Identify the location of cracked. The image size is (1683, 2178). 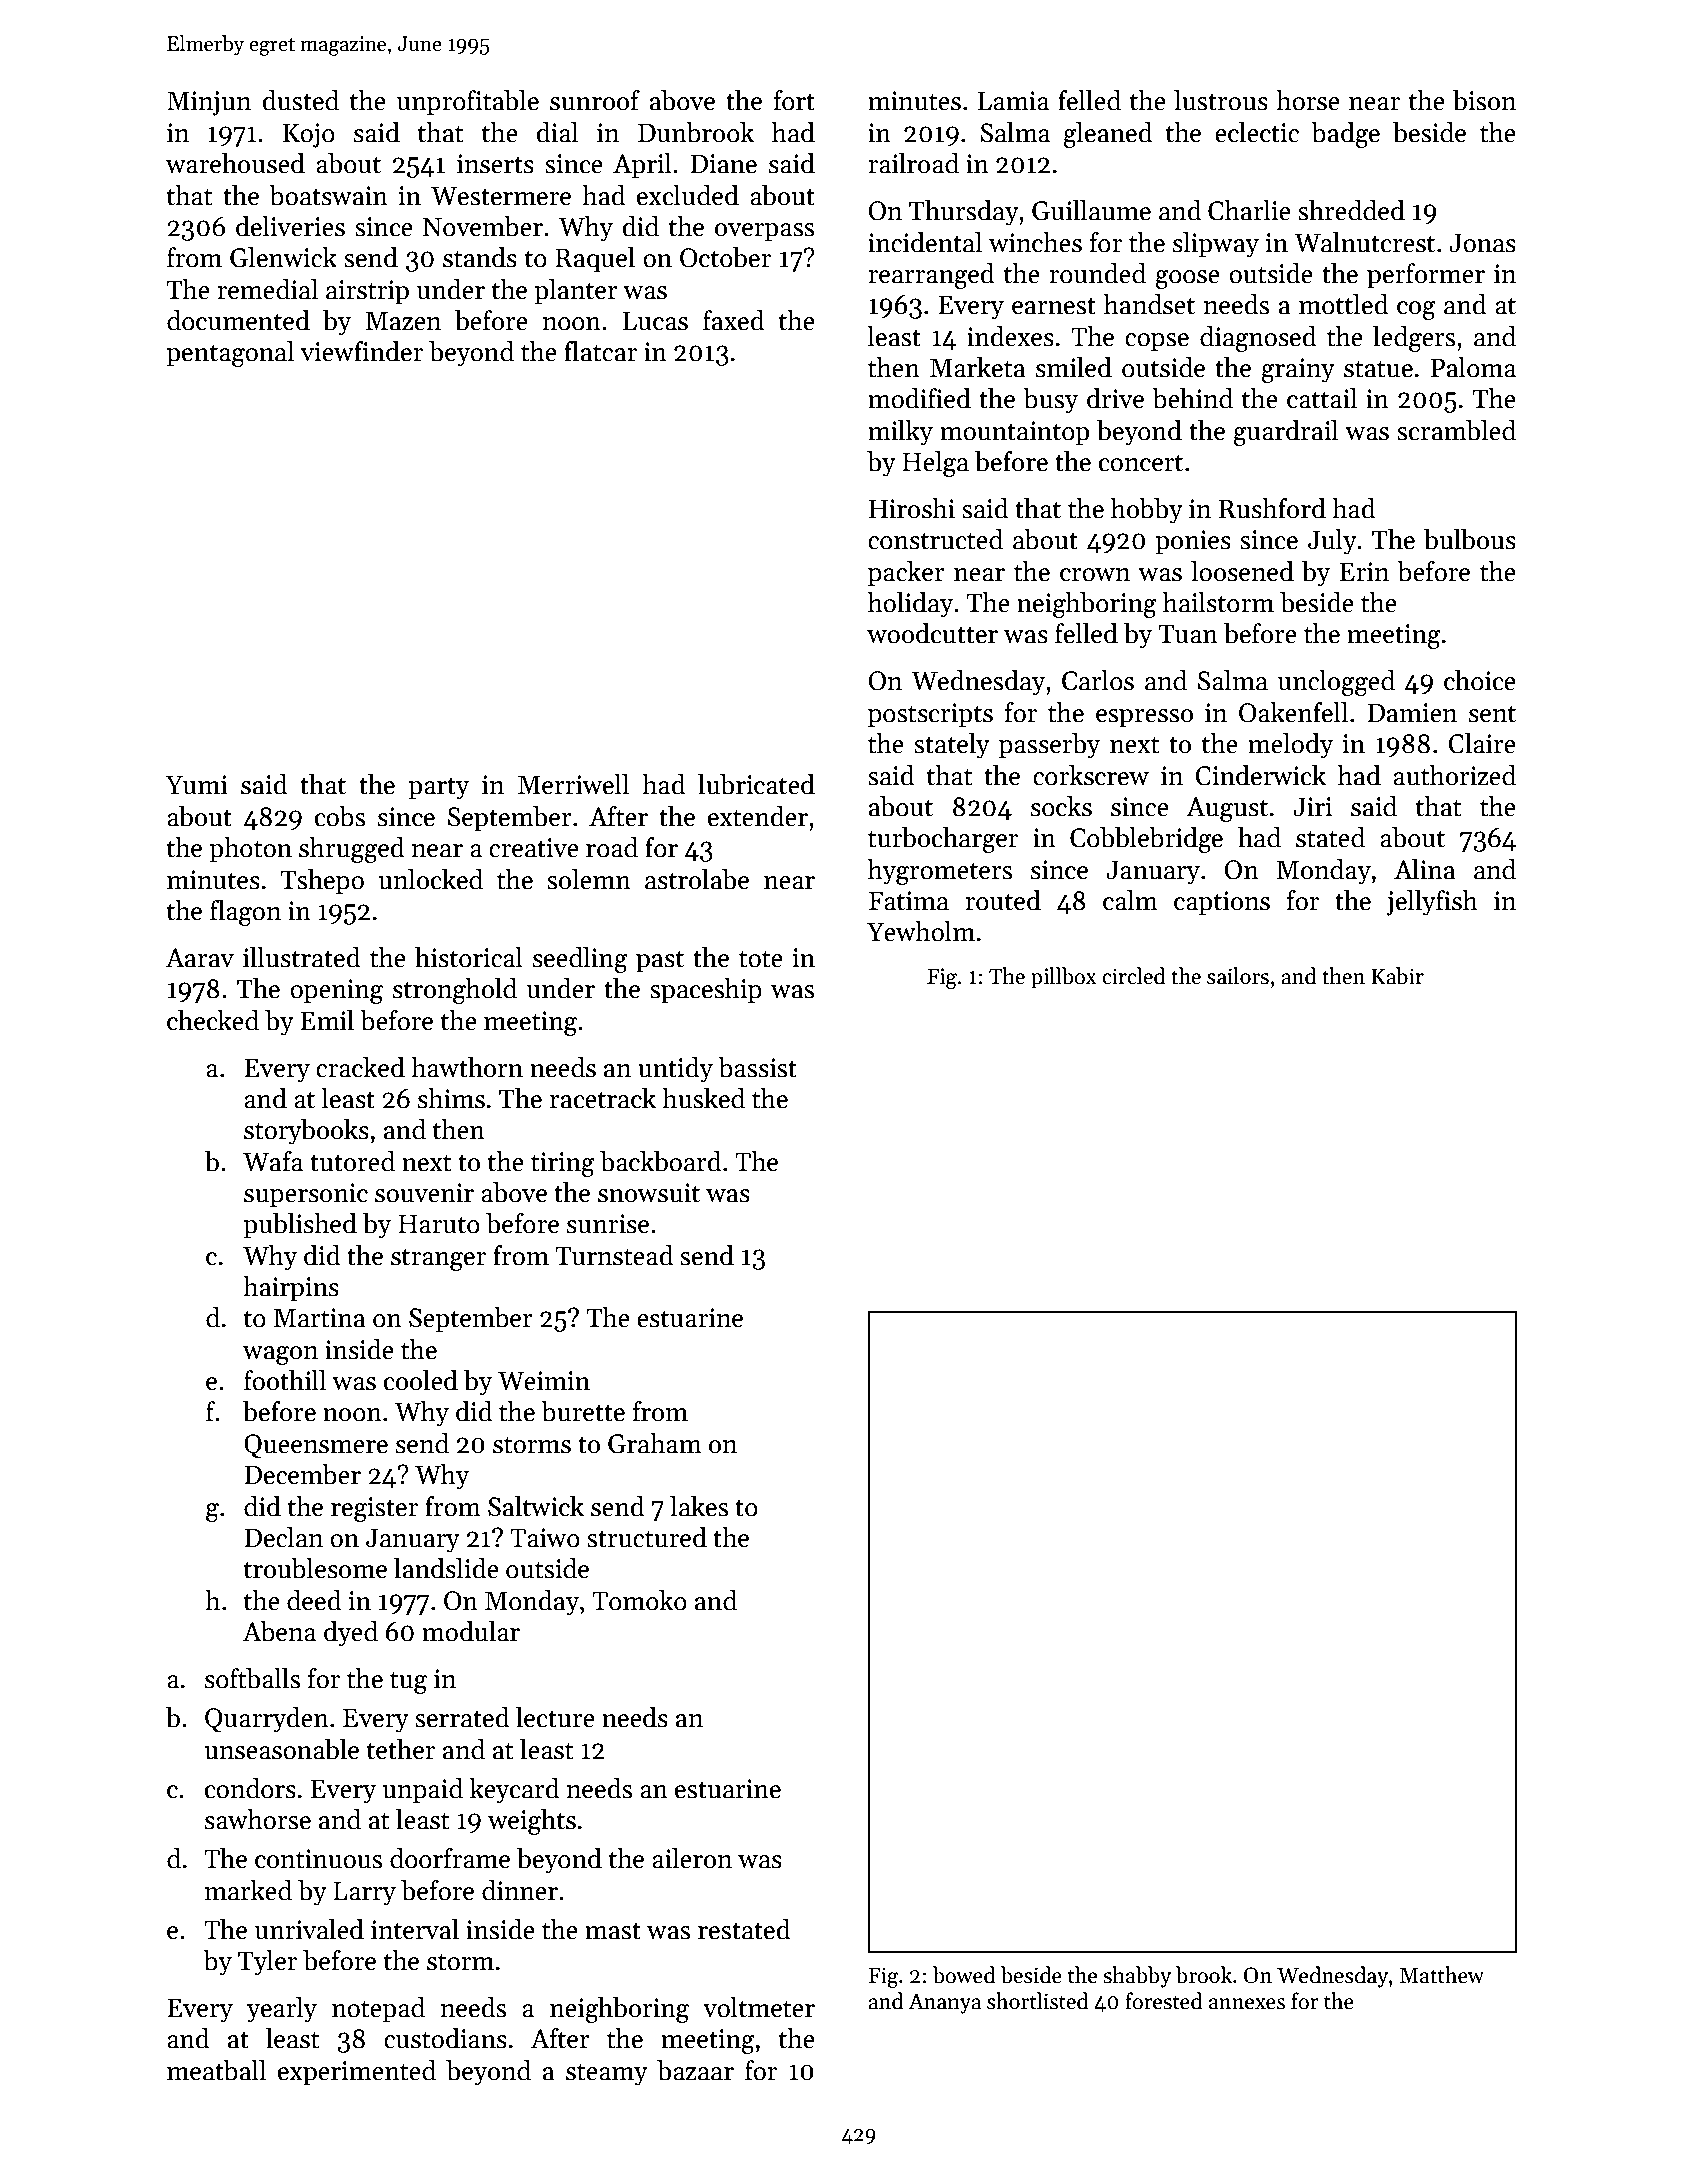
(360, 1067).
